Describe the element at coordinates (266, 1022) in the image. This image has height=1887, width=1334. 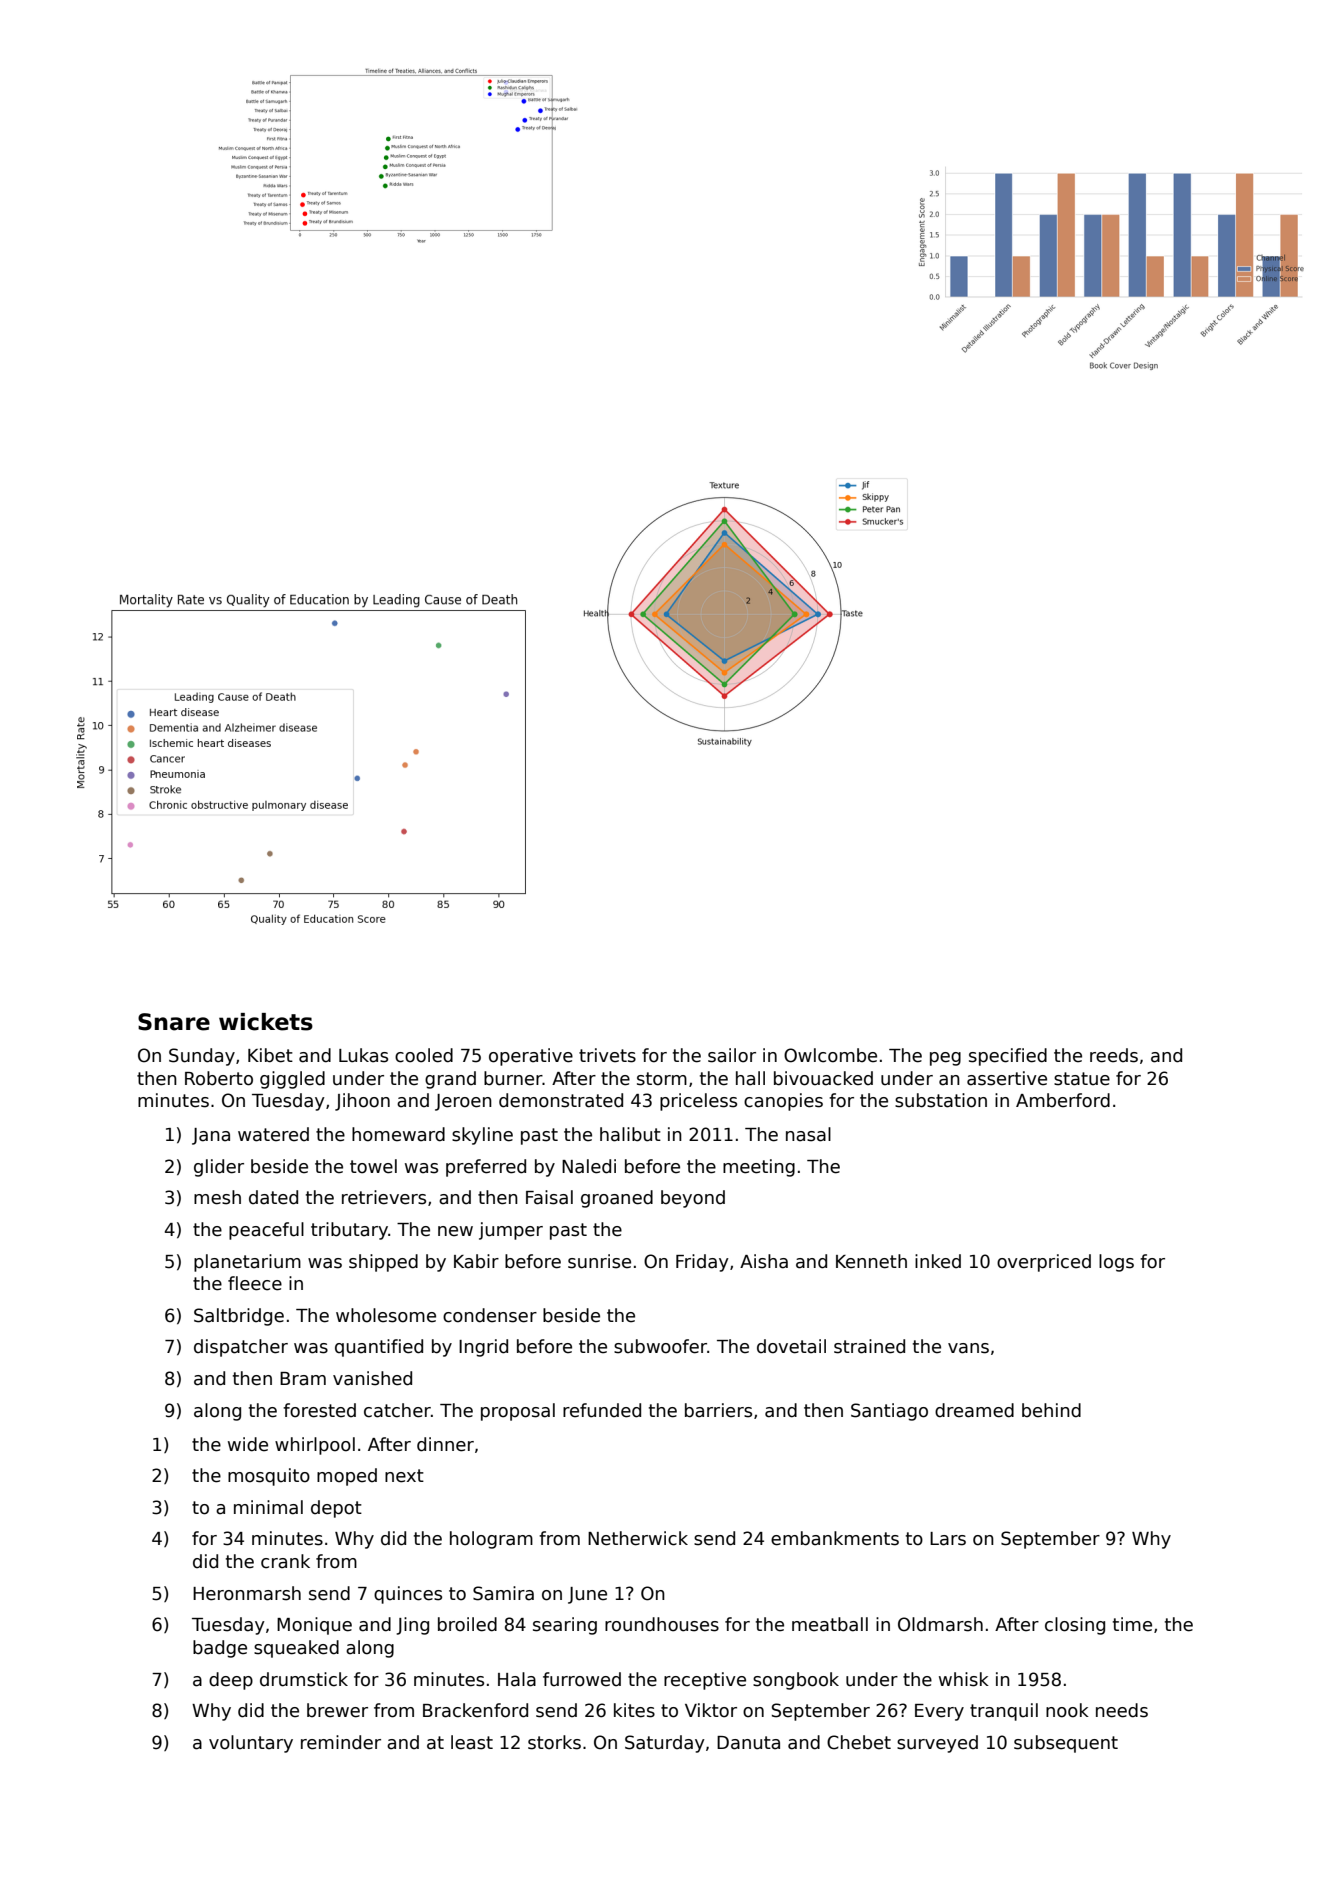
I see `wickets` at that location.
